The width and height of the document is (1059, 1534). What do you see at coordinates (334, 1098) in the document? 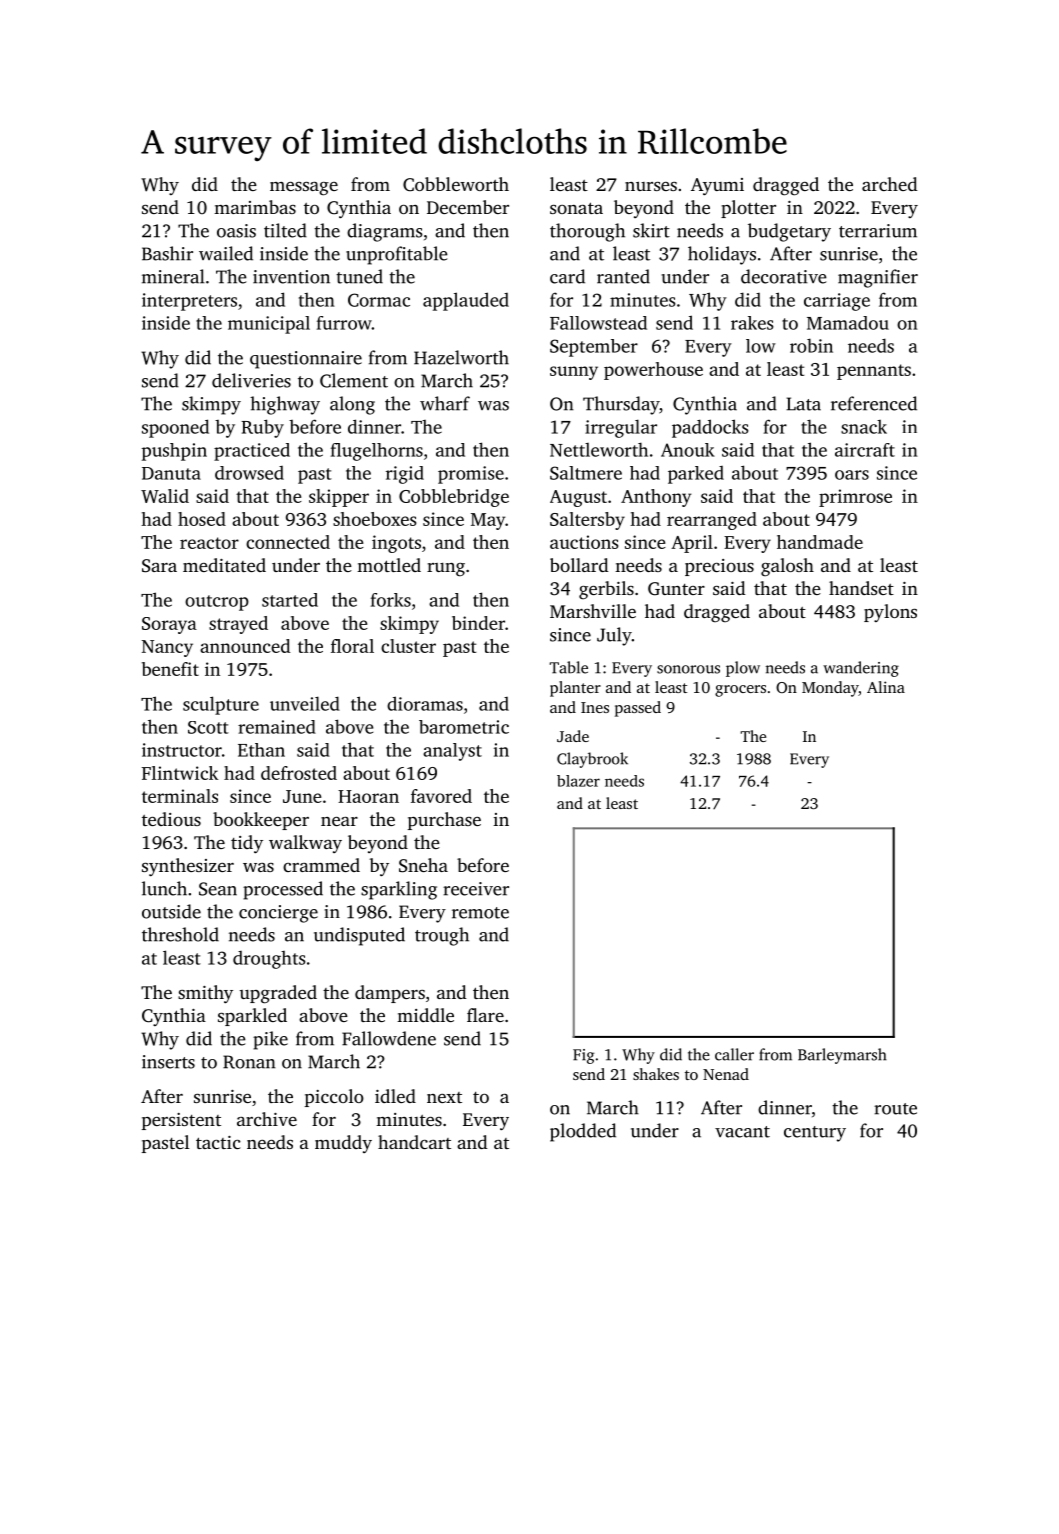
I see `piccolo` at bounding box center [334, 1098].
